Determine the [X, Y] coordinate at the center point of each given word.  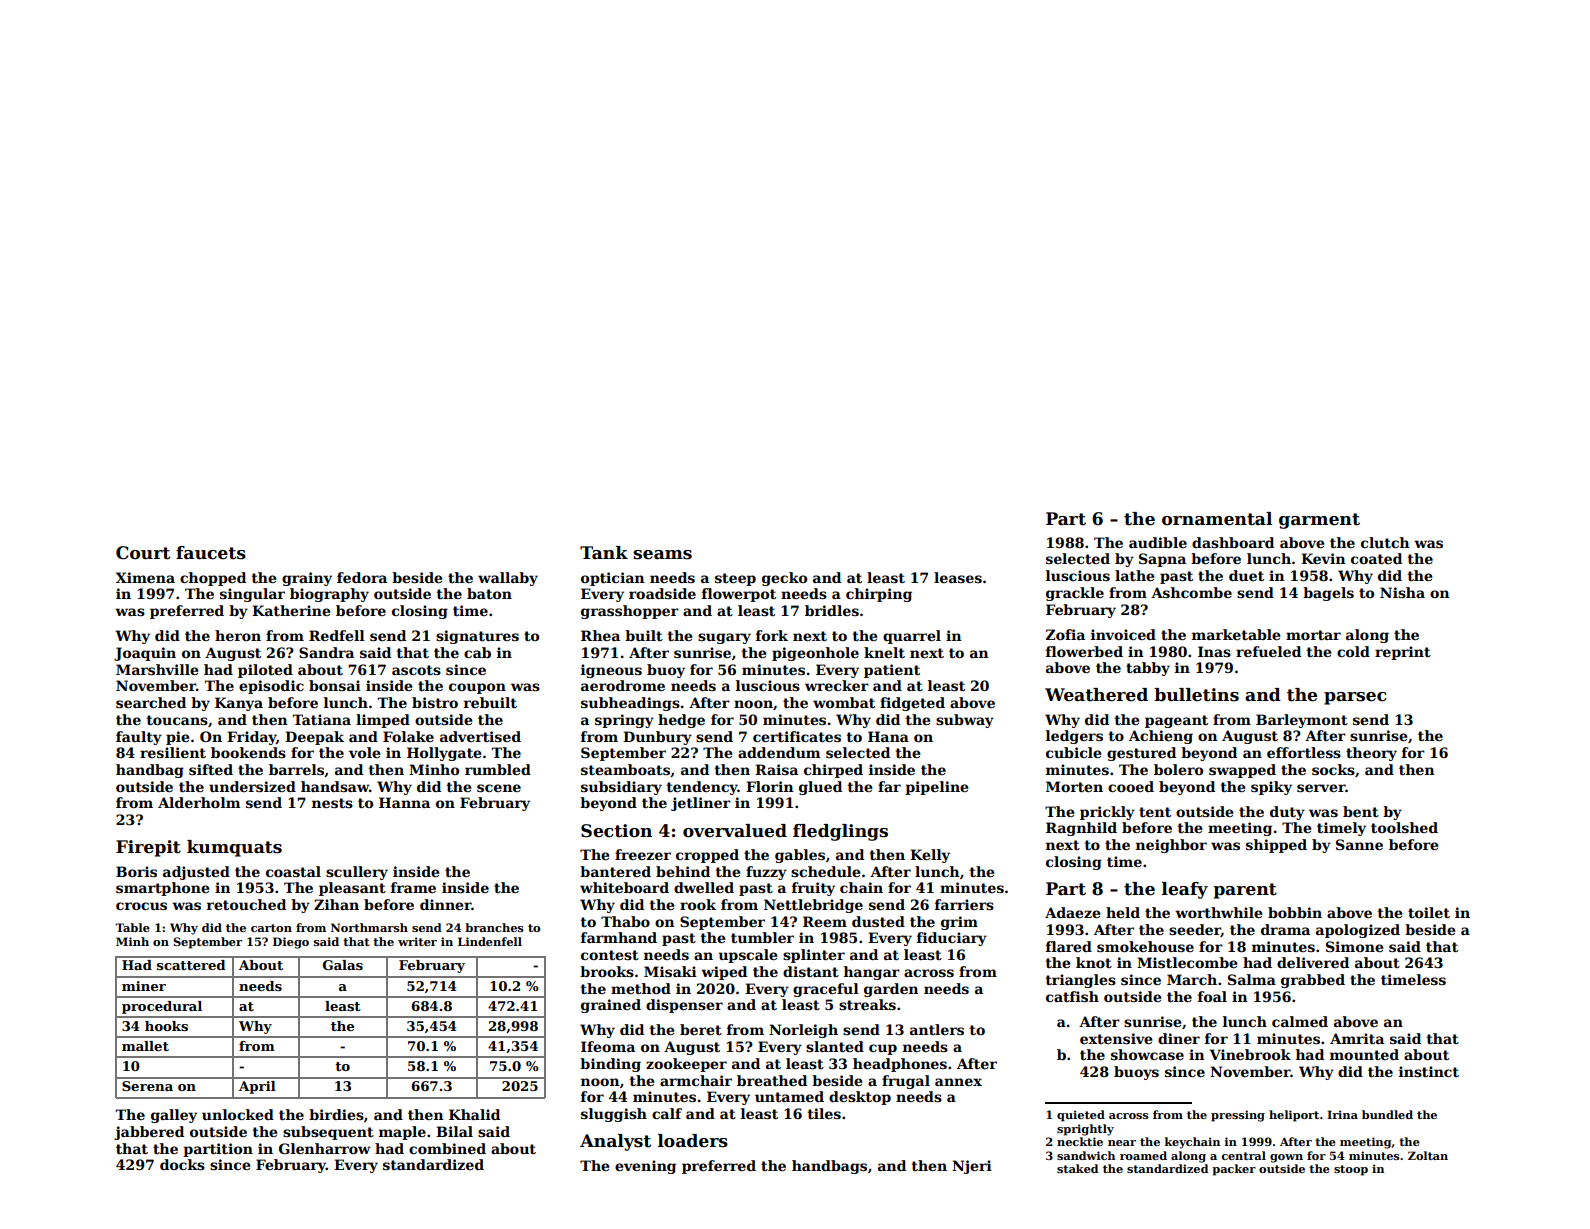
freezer [643, 854]
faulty [139, 738]
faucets [211, 553]
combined [447, 1148]
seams [662, 555]
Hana [888, 736]
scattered [191, 965]
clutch [1385, 542]
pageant [1176, 721]
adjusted [196, 873]
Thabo [625, 921]
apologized [1358, 931]
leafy [1185, 890]
